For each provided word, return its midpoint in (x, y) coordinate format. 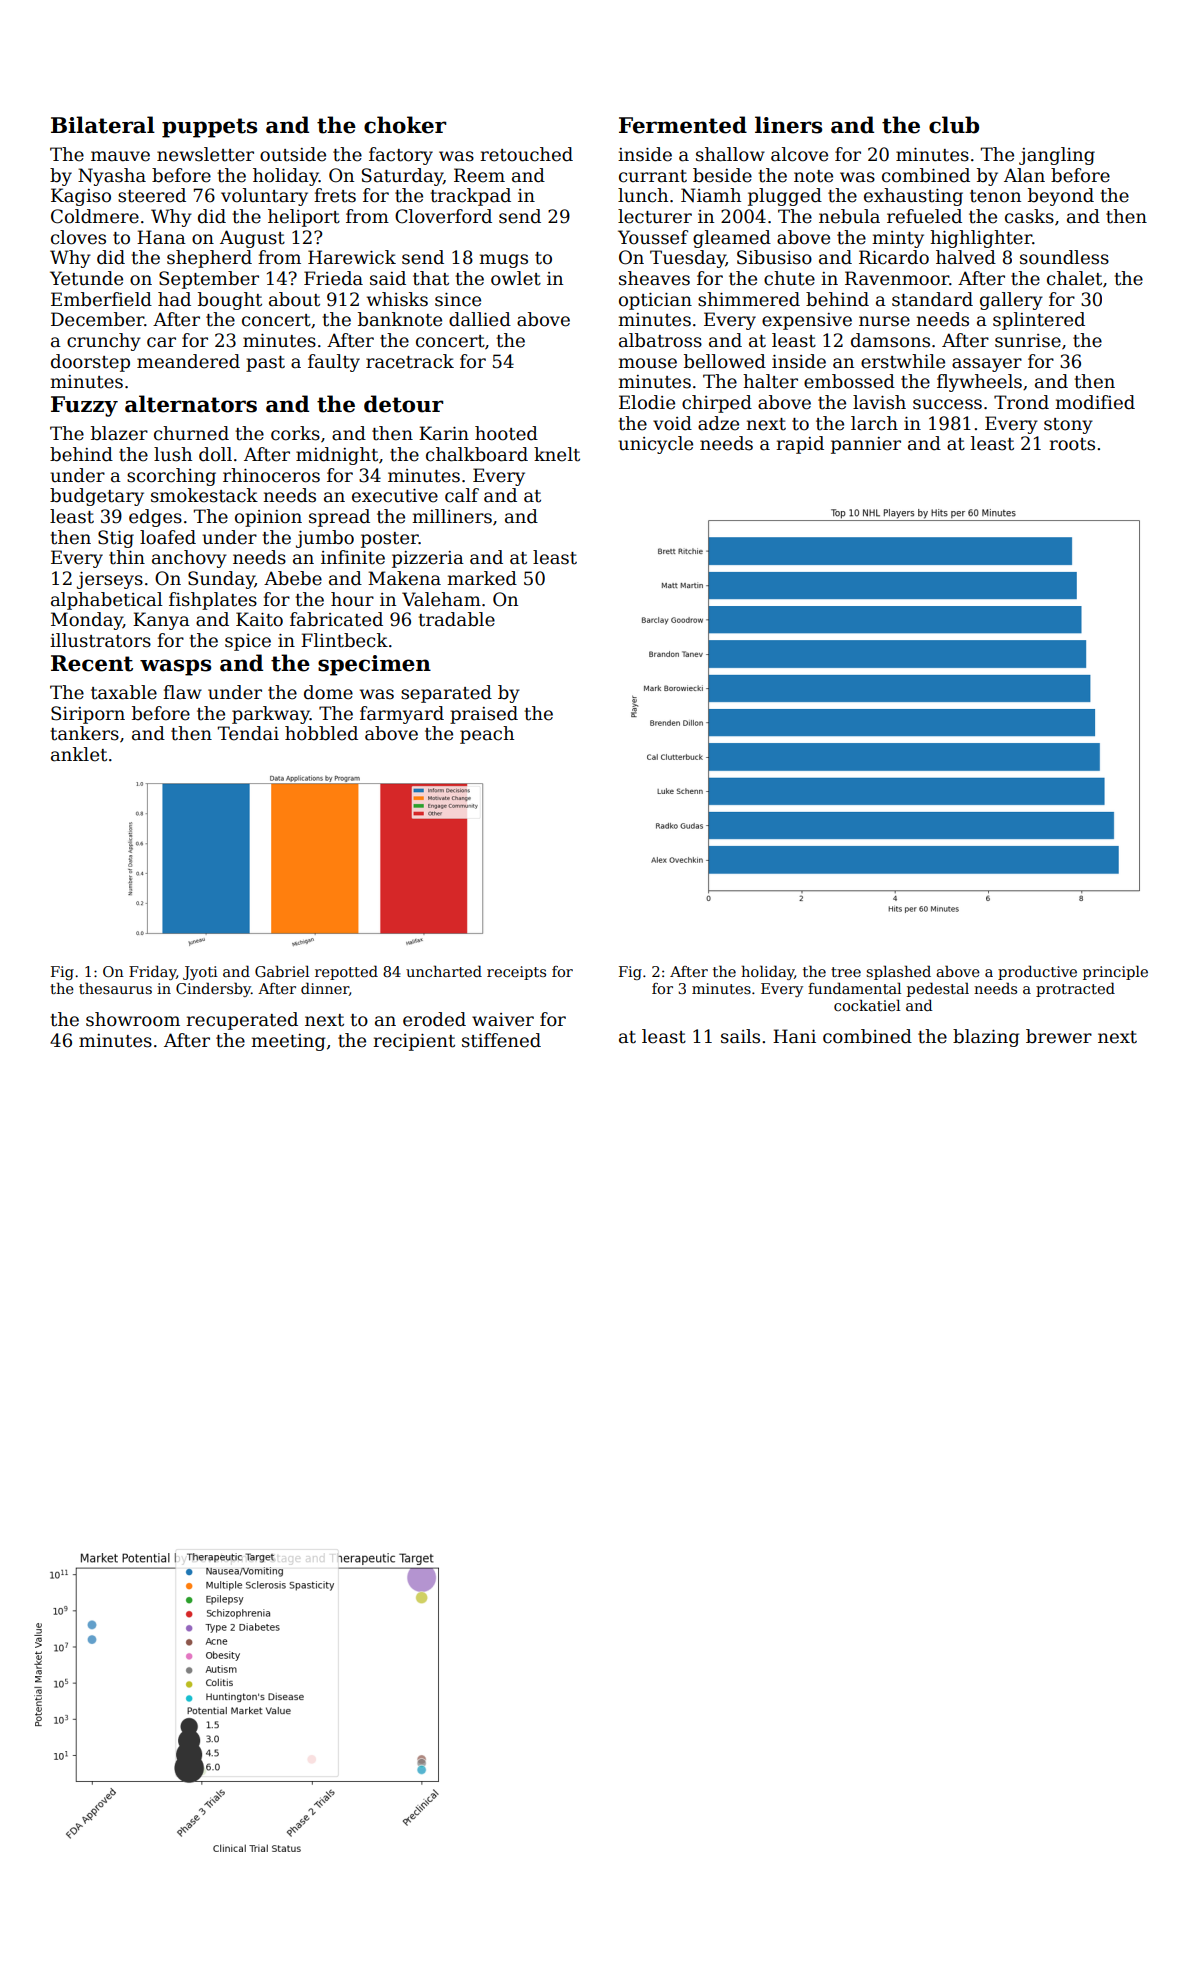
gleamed (732, 239)
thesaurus (115, 988)
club (954, 125)
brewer (1059, 1036)
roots (1072, 444)
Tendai (248, 733)
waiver (503, 1020)
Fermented (683, 125)
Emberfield (101, 299)
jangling (1057, 156)
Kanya (161, 621)
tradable (456, 619)
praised (484, 715)
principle (1115, 972)
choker (405, 125)
